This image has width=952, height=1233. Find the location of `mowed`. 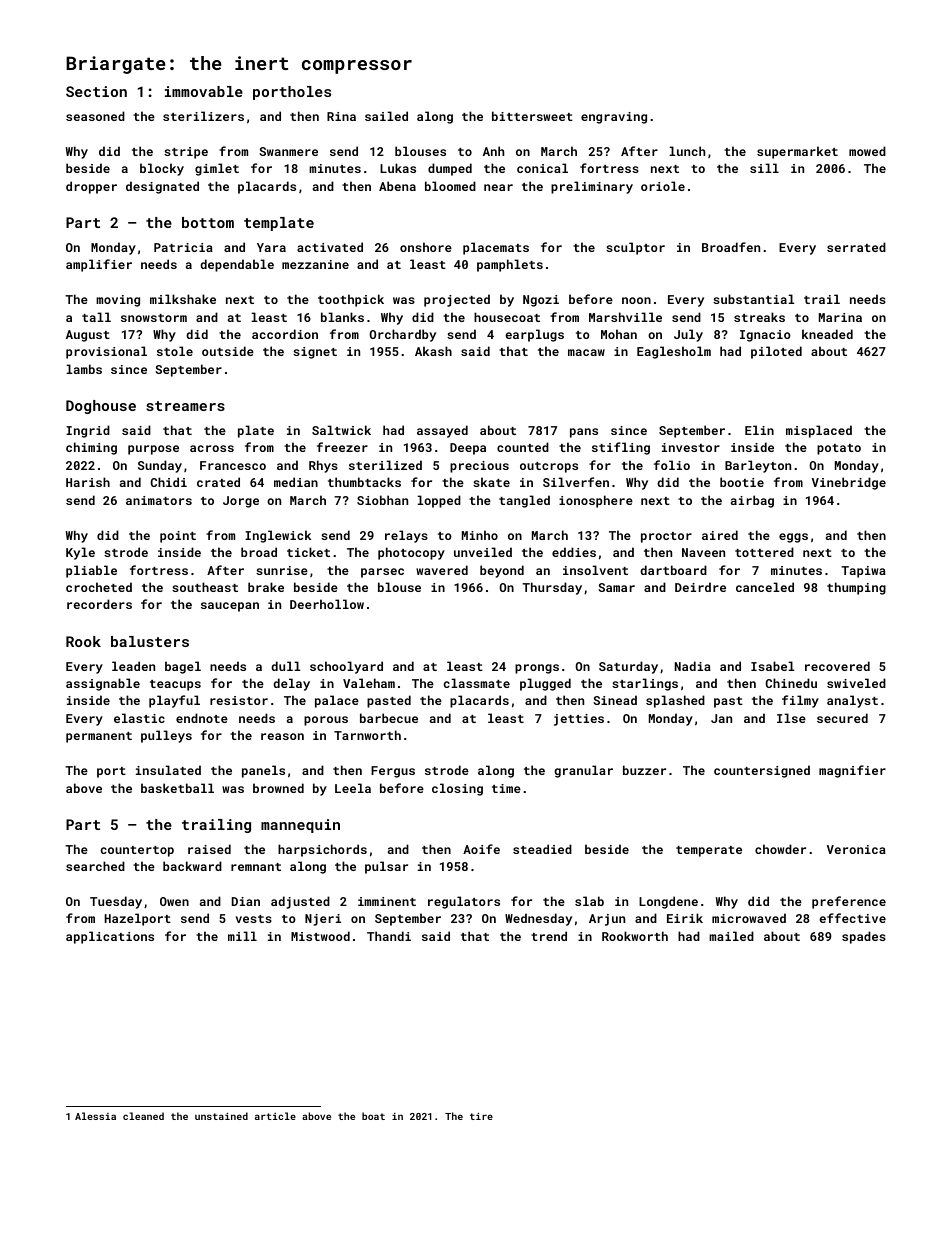

mowed is located at coordinates (867, 151).
